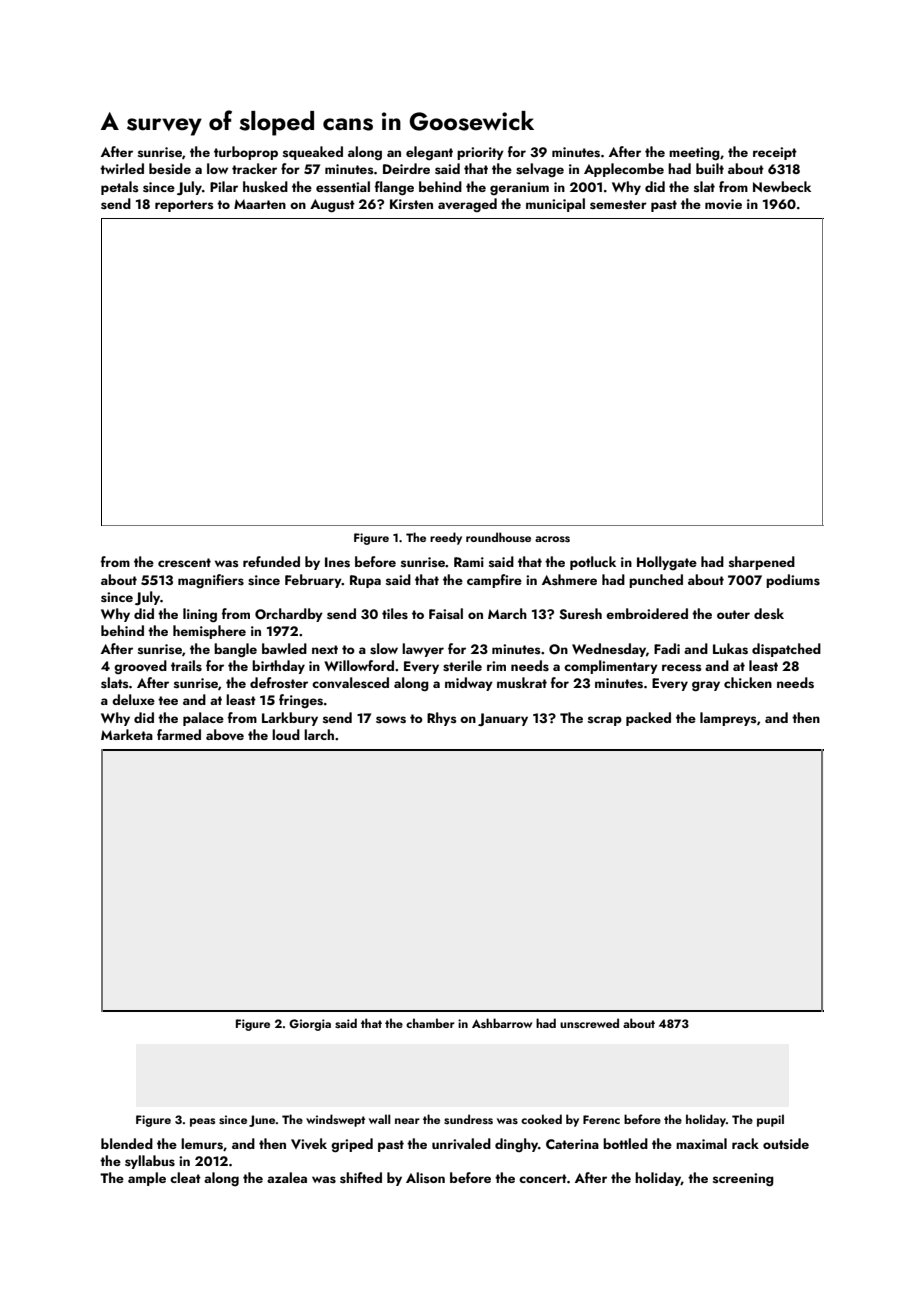  I want to click on lampreys, so click(728, 719).
